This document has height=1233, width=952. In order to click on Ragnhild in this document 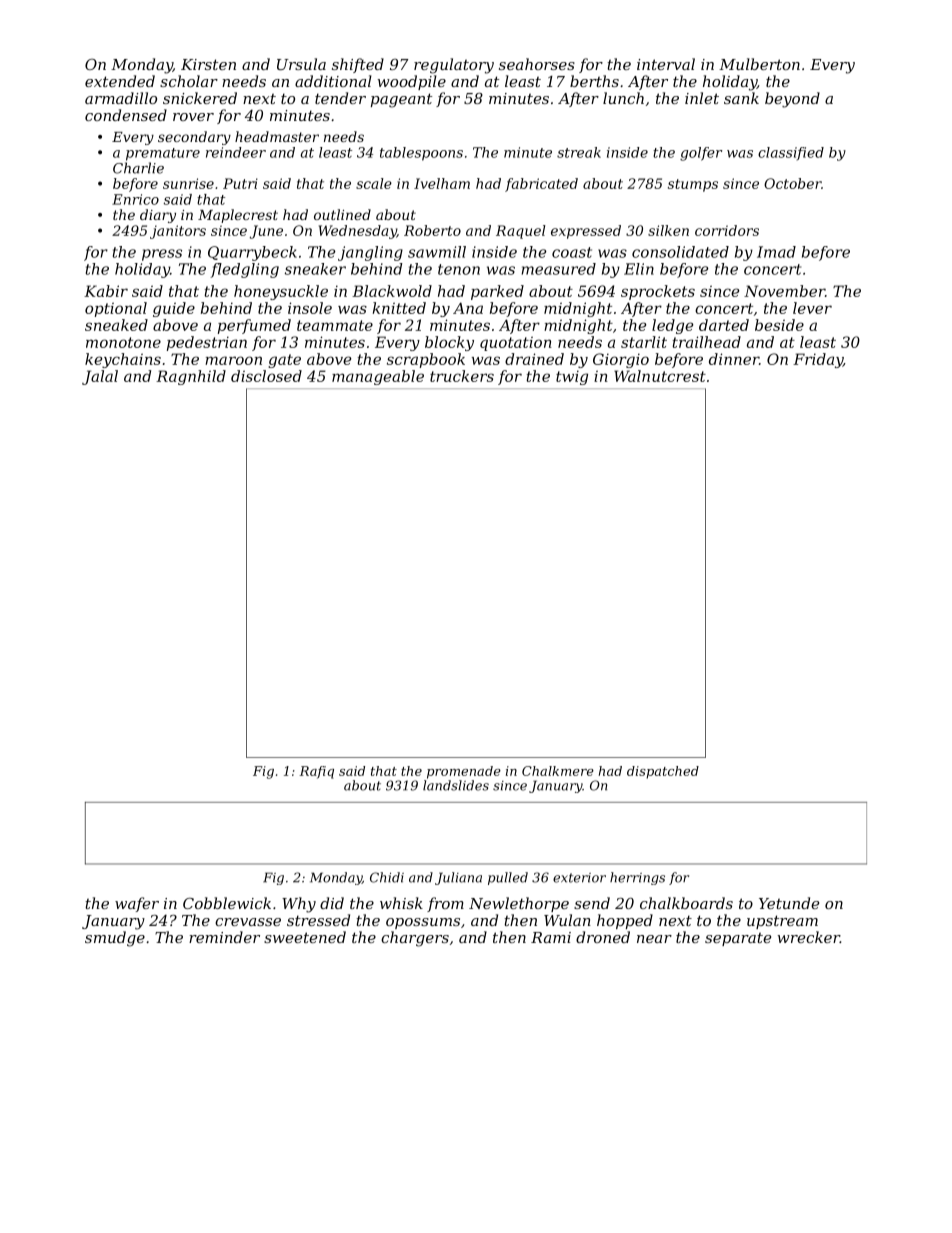, I will do `click(191, 377)`.
